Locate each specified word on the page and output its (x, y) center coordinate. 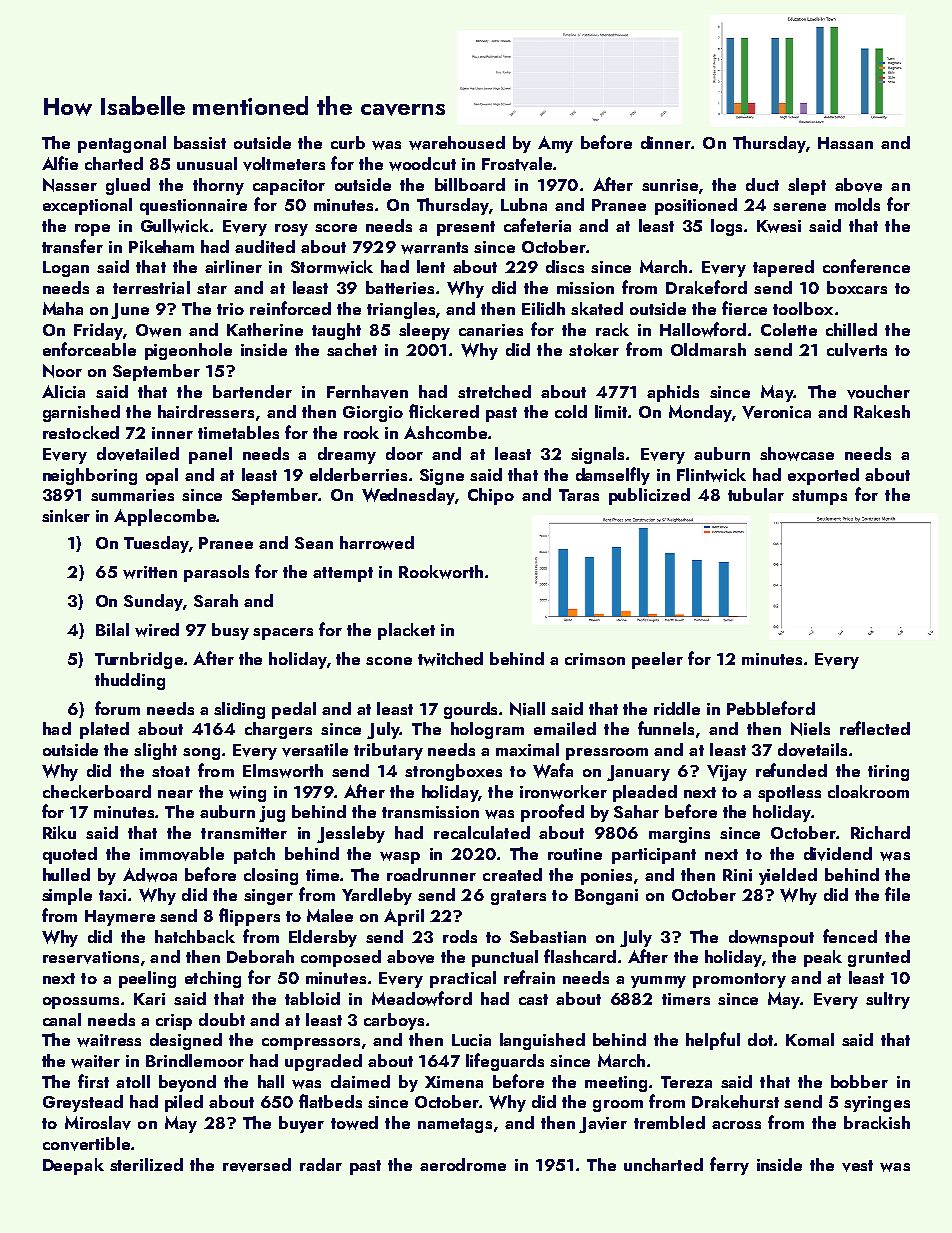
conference (866, 266)
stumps (819, 497)
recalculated (482, 832)
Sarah (216, 600)
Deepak (73, 1166)
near (175, 794)
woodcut (422, 164)
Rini (737, 875)
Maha (63, 308)
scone (389, 661)
